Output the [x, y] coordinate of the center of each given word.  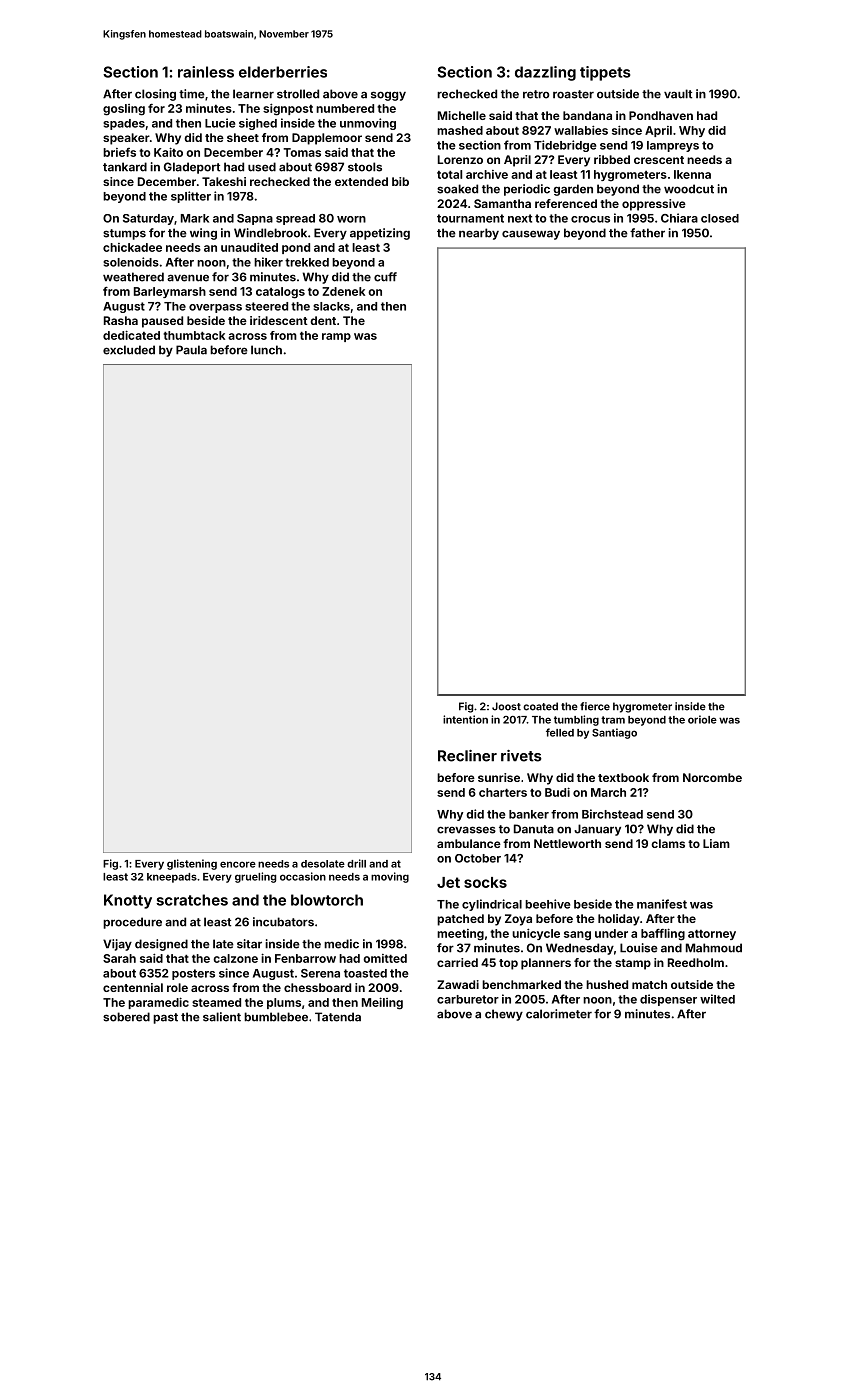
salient [222, 1017]
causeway [531, 235]
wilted [717, 999]
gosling [124, 110]
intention [465, 719]
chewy [504, 1015]
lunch [266, 350]
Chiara [679, 218]
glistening [192, 864]
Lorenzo [460, 159]
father [647, 233]
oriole [702, 719]
